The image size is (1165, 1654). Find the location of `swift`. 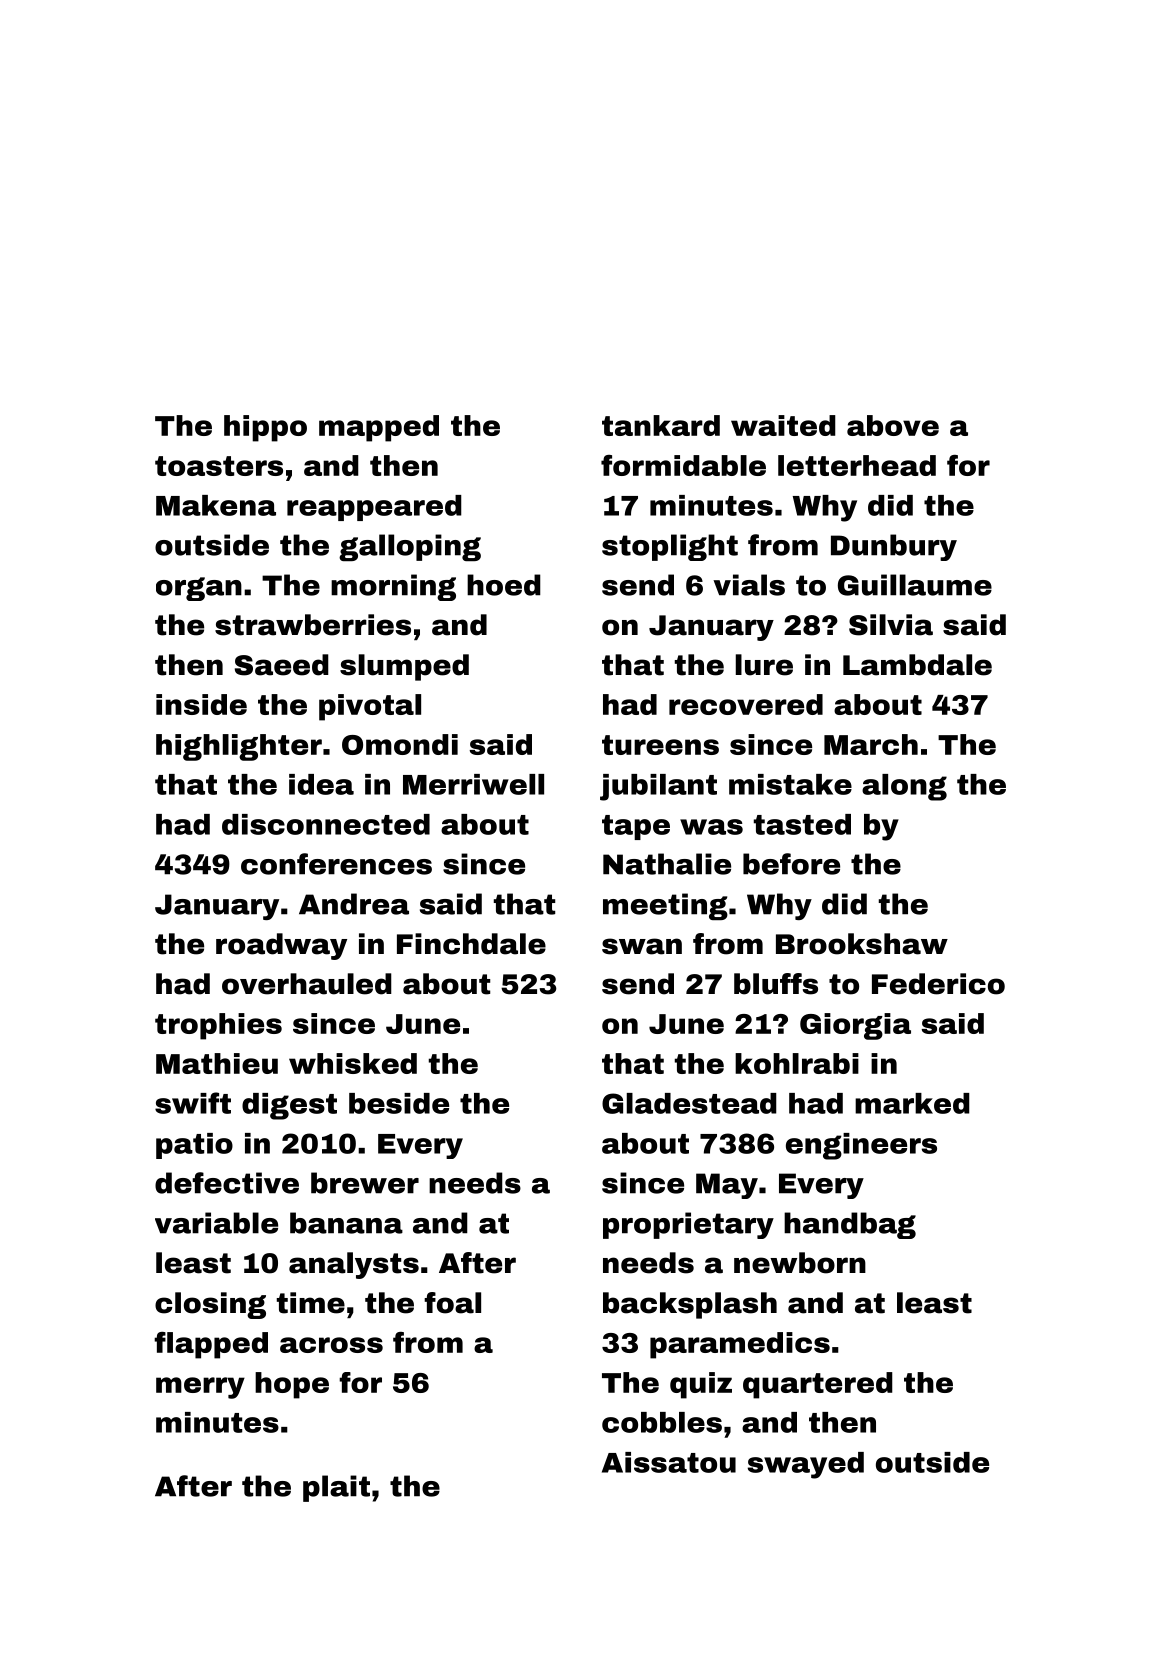

swift is located at coordinates (193, 1103).
